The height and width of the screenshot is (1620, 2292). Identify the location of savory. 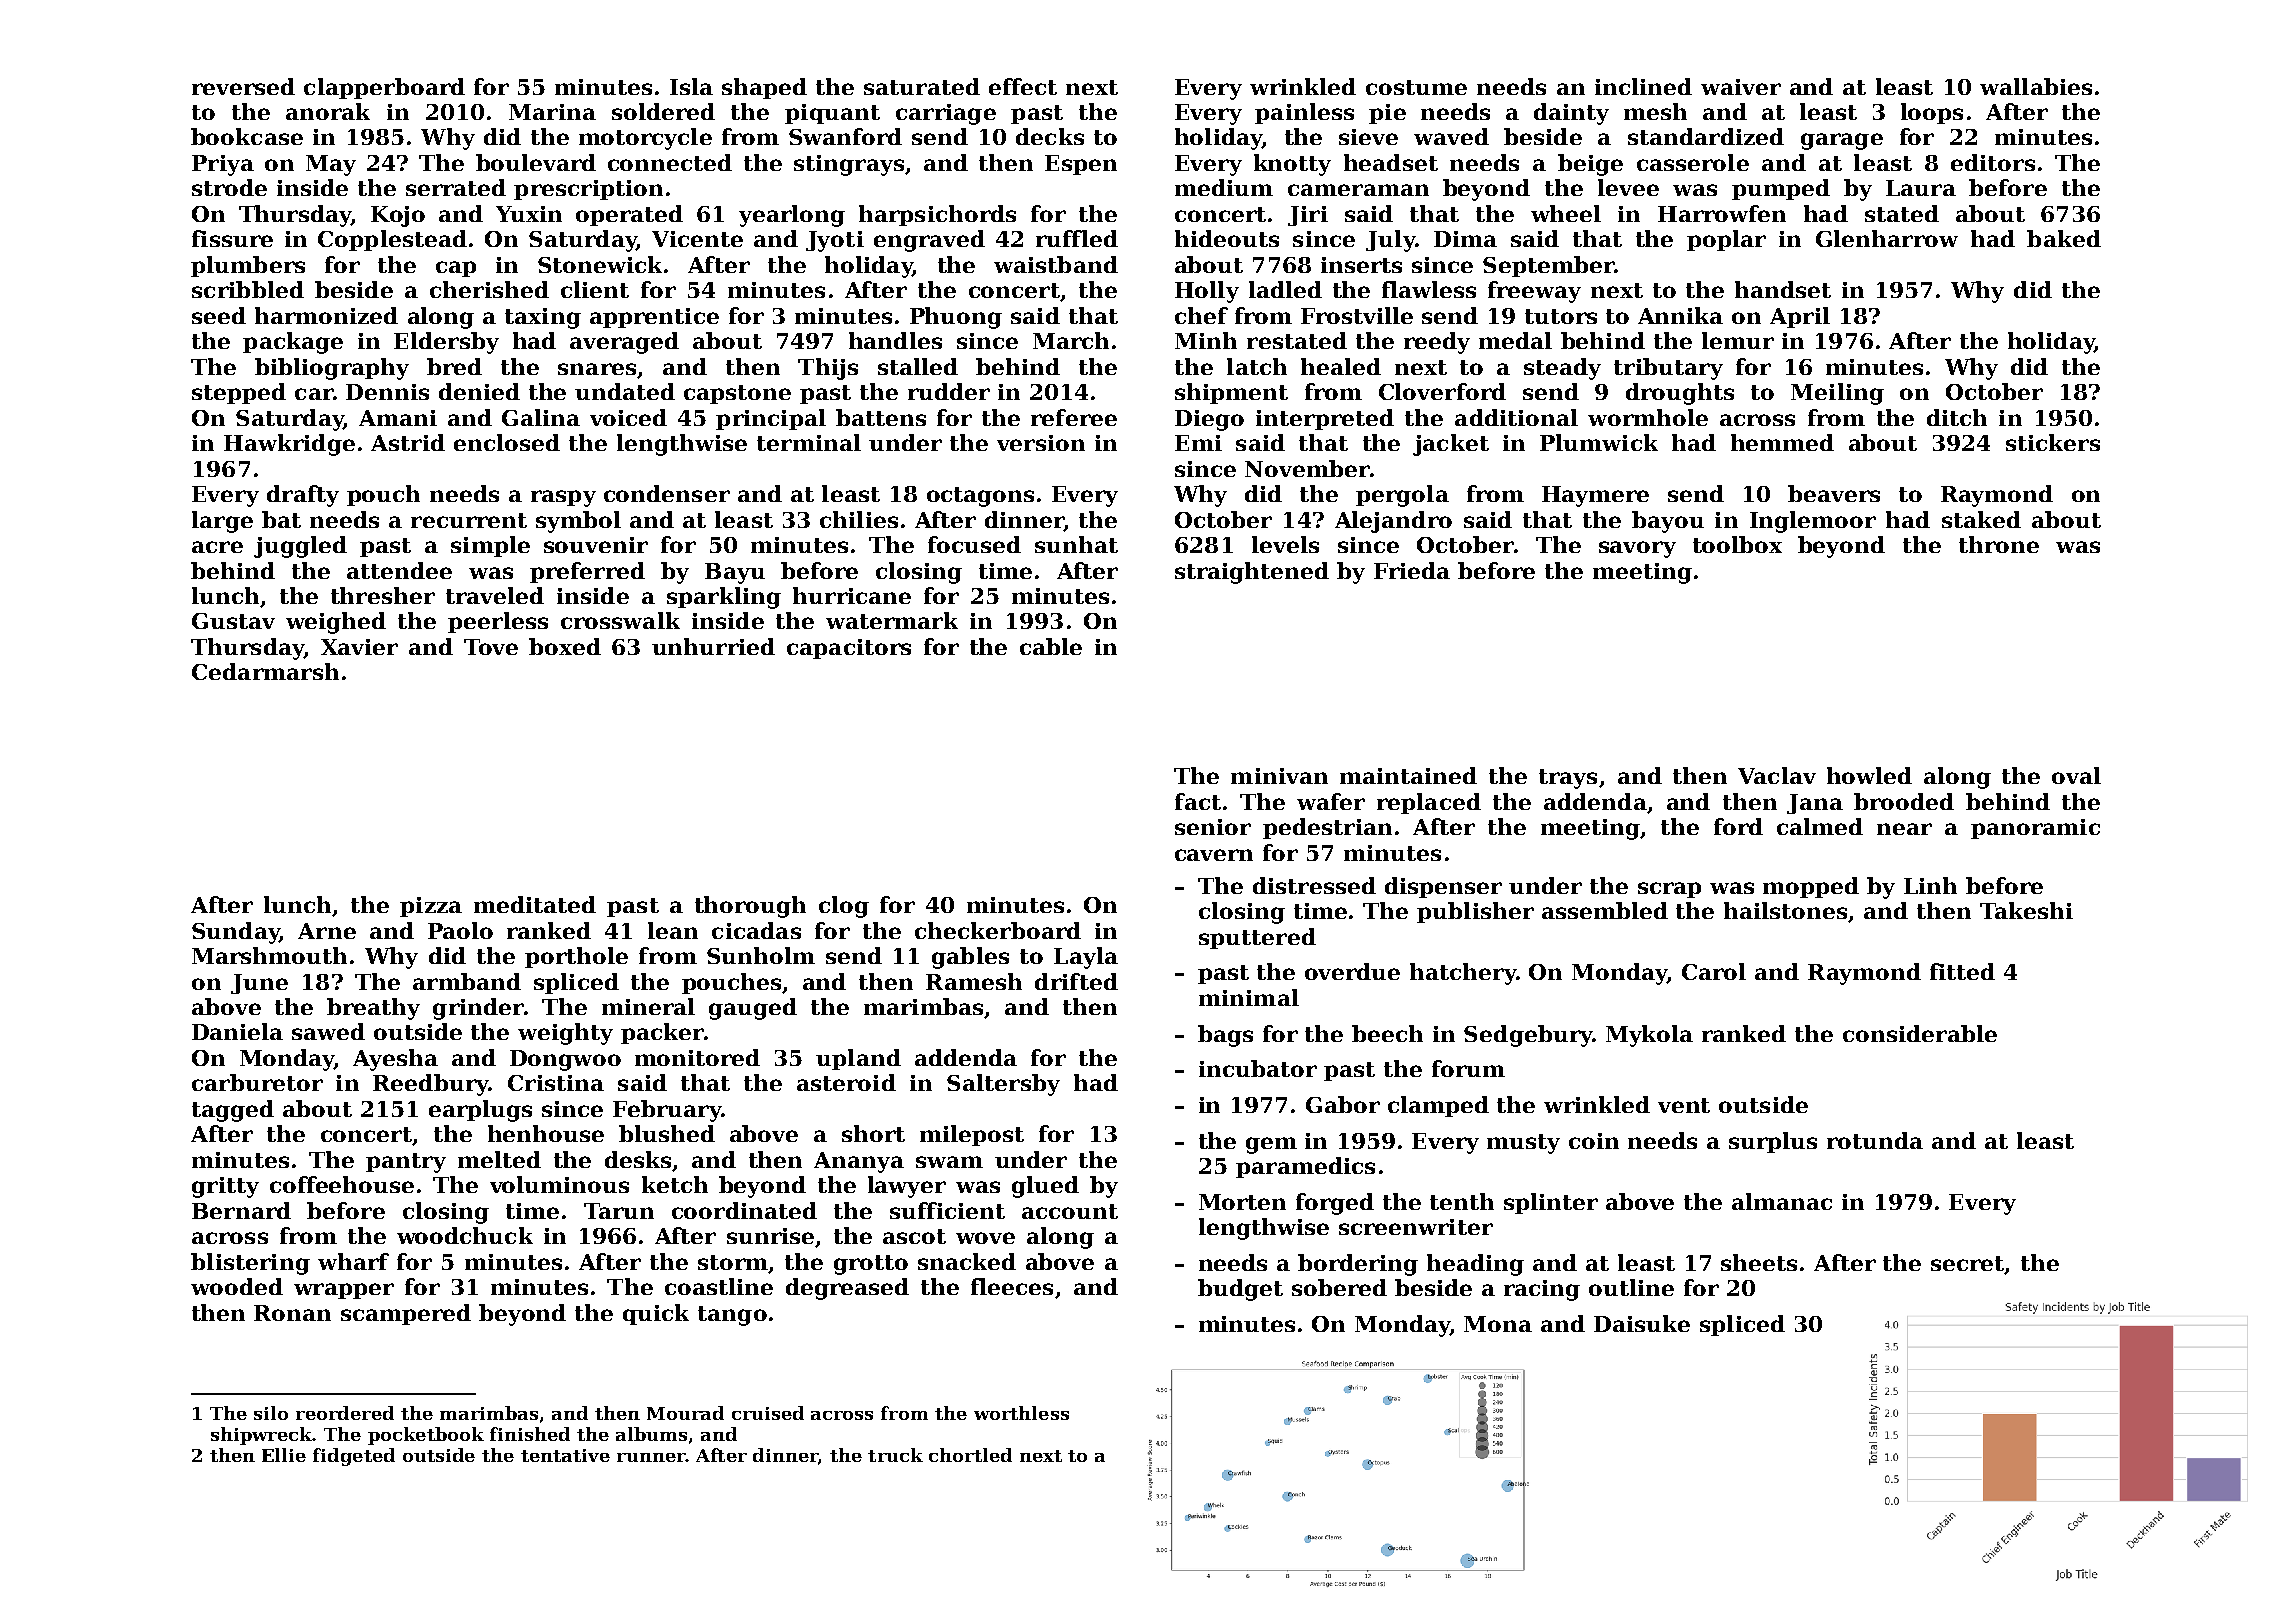
(1637, 549).
